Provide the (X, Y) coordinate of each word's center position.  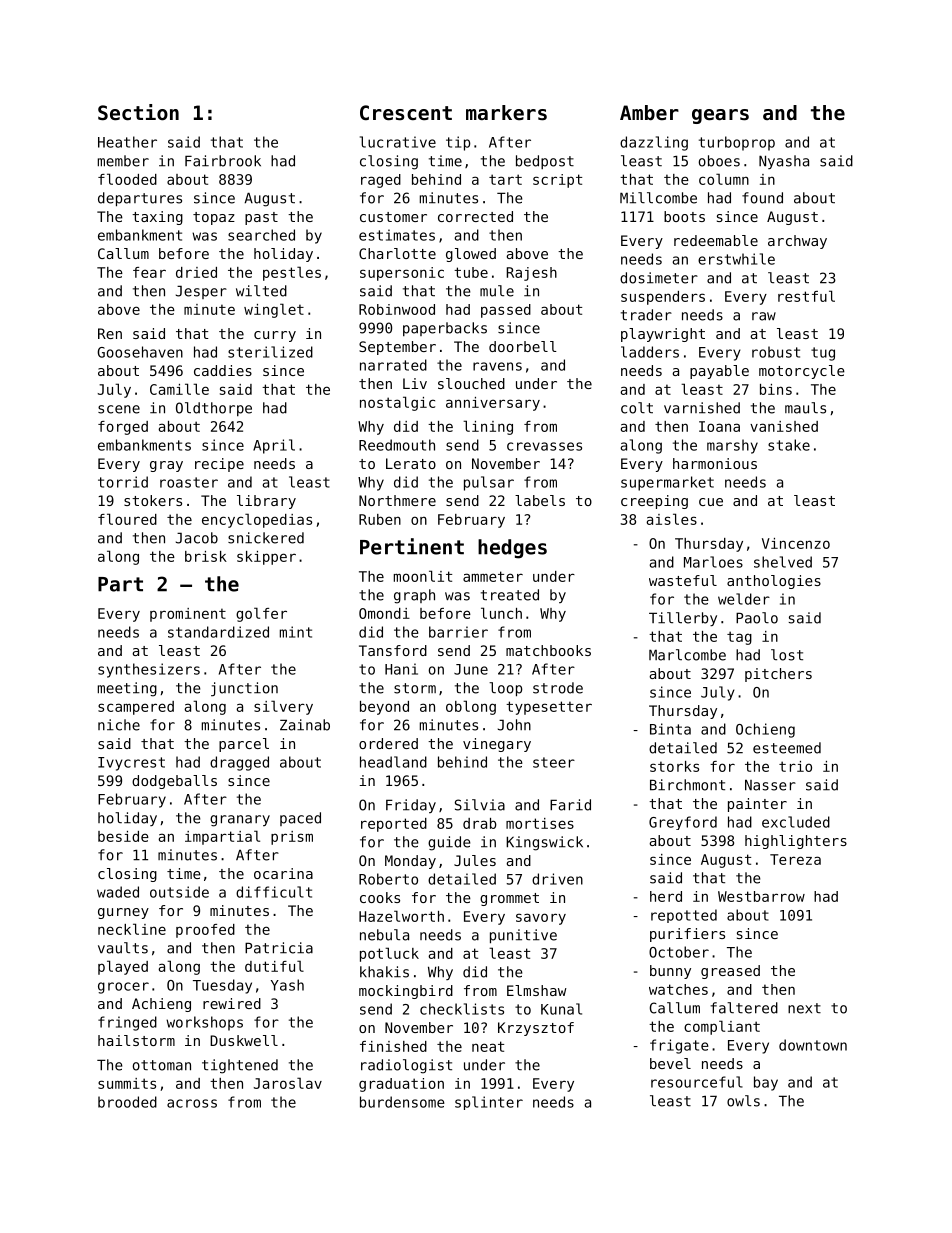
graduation (401, 1085)
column (724, 179)
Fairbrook (223, 161)
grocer (123, 988)
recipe (219, 465)
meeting (127, 689)
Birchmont (687, 785)
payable (719, 372)
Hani (401, 669)
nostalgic (397, 403)
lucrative (398, 142)
